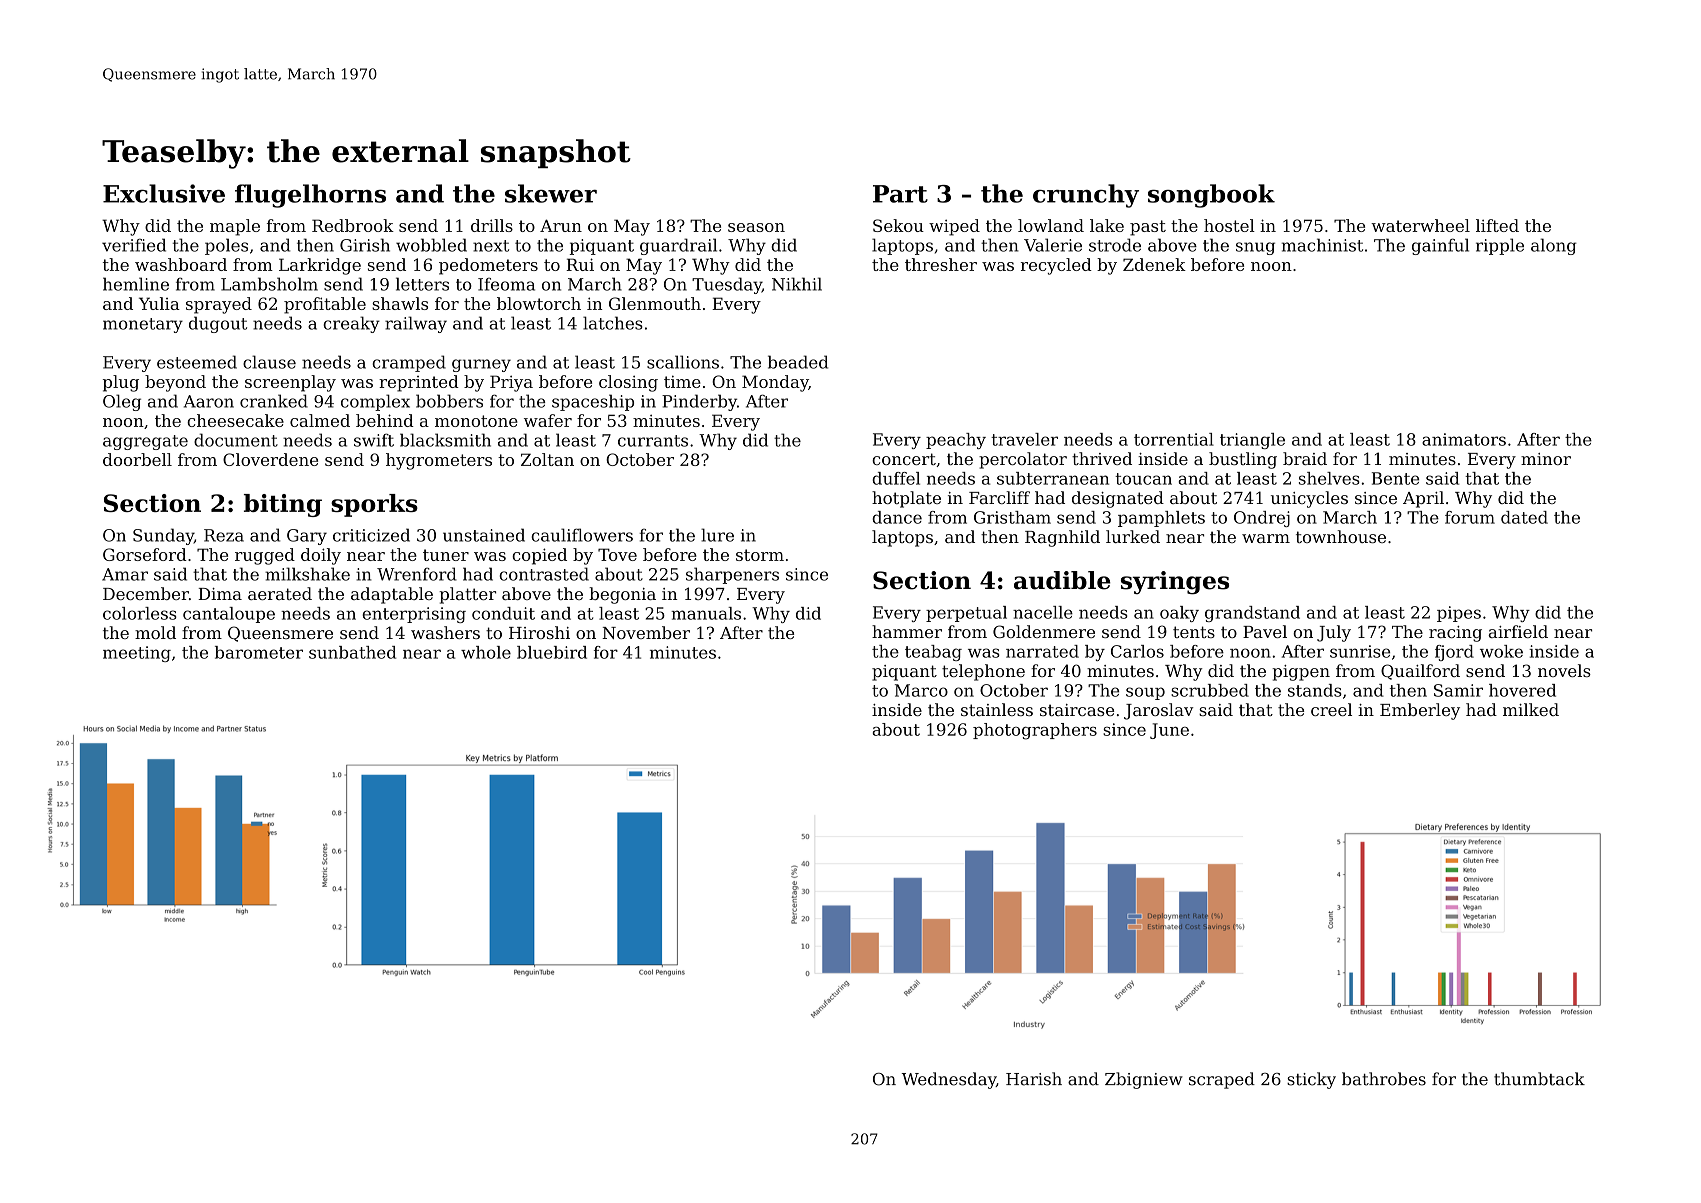  I want to click on triangle, so click(1252, 441).
